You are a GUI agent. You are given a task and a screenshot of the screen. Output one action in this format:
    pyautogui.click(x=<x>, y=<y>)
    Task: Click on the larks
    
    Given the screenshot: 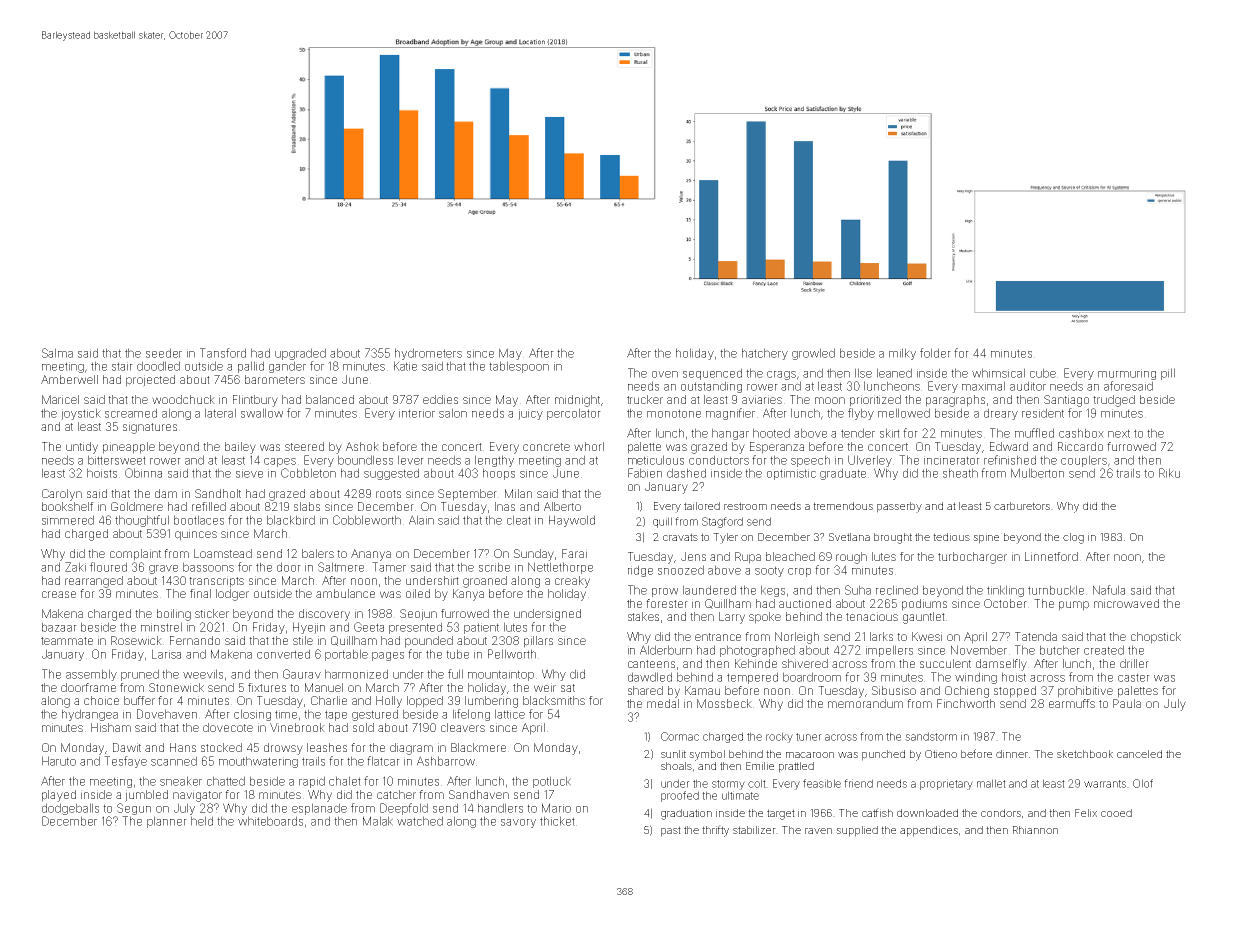 What is the action you would take?
    pyautogui.click(x=881, y=636)
